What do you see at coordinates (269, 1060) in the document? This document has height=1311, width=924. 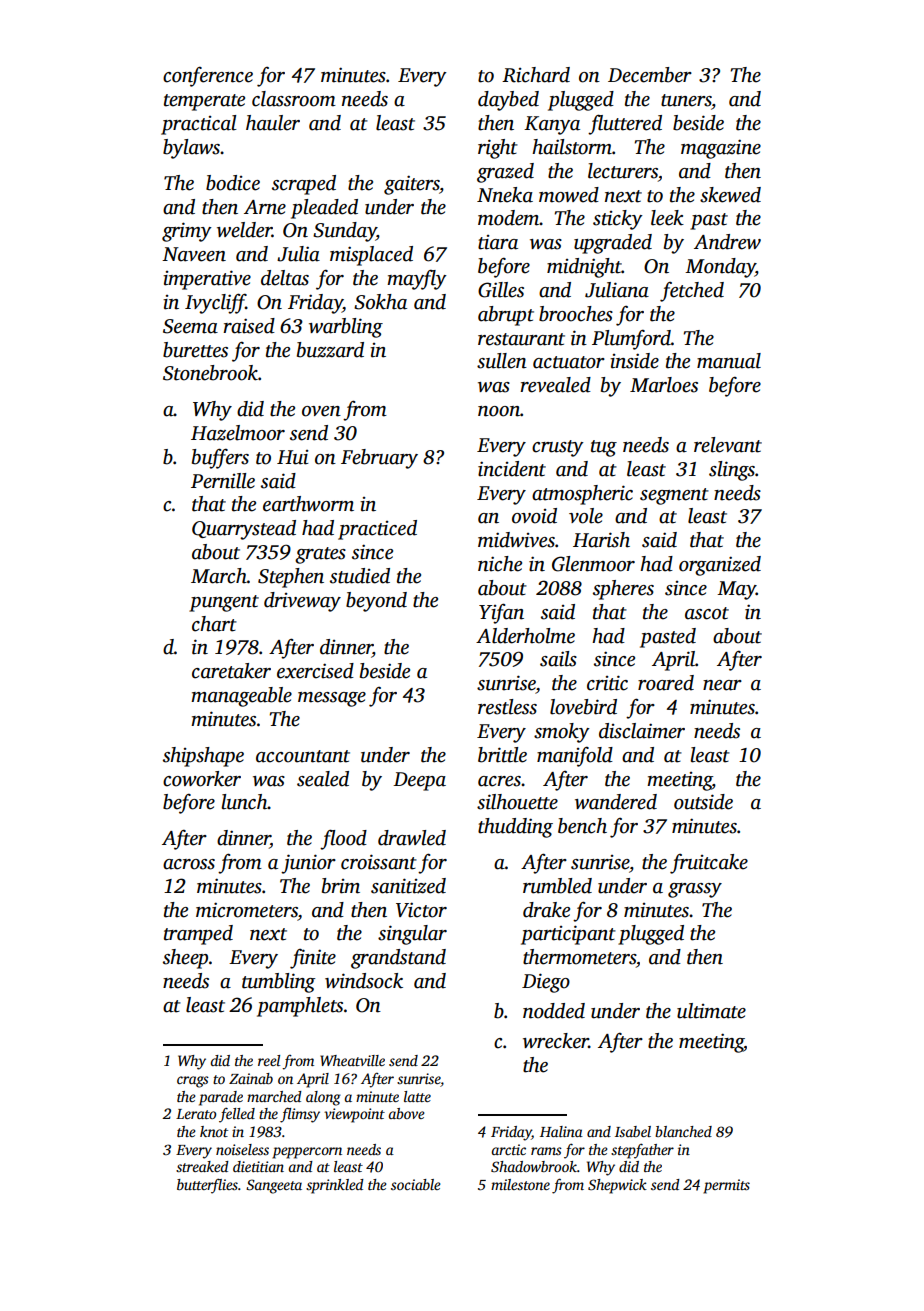 I see `reel` at bounding box center [269, 1060].
